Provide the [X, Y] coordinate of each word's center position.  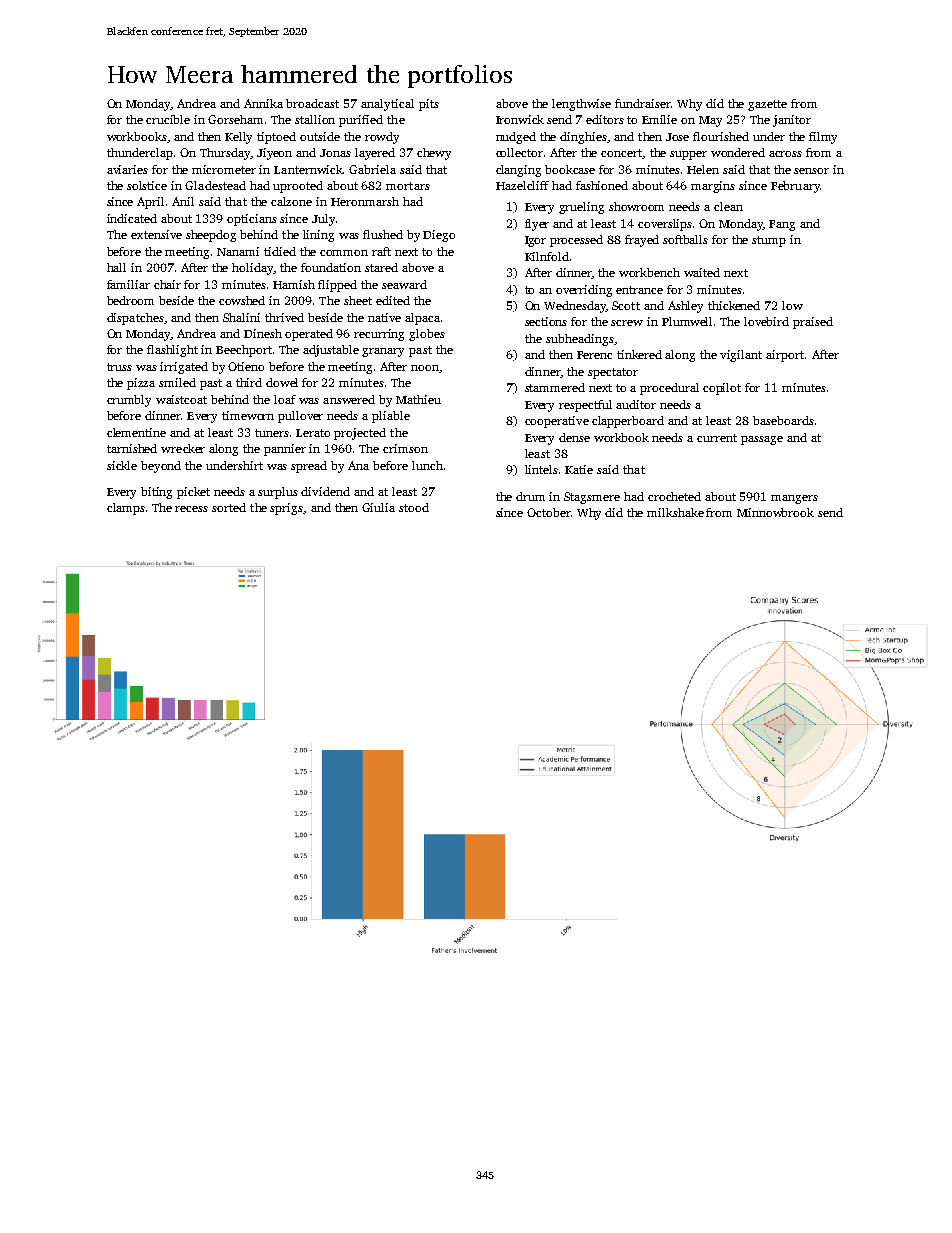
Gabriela [372, 169]
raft [381, 251]
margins [713, 187]
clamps [126, 509]
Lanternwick [308, 169]
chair [167, 284]
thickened [734, 305]
